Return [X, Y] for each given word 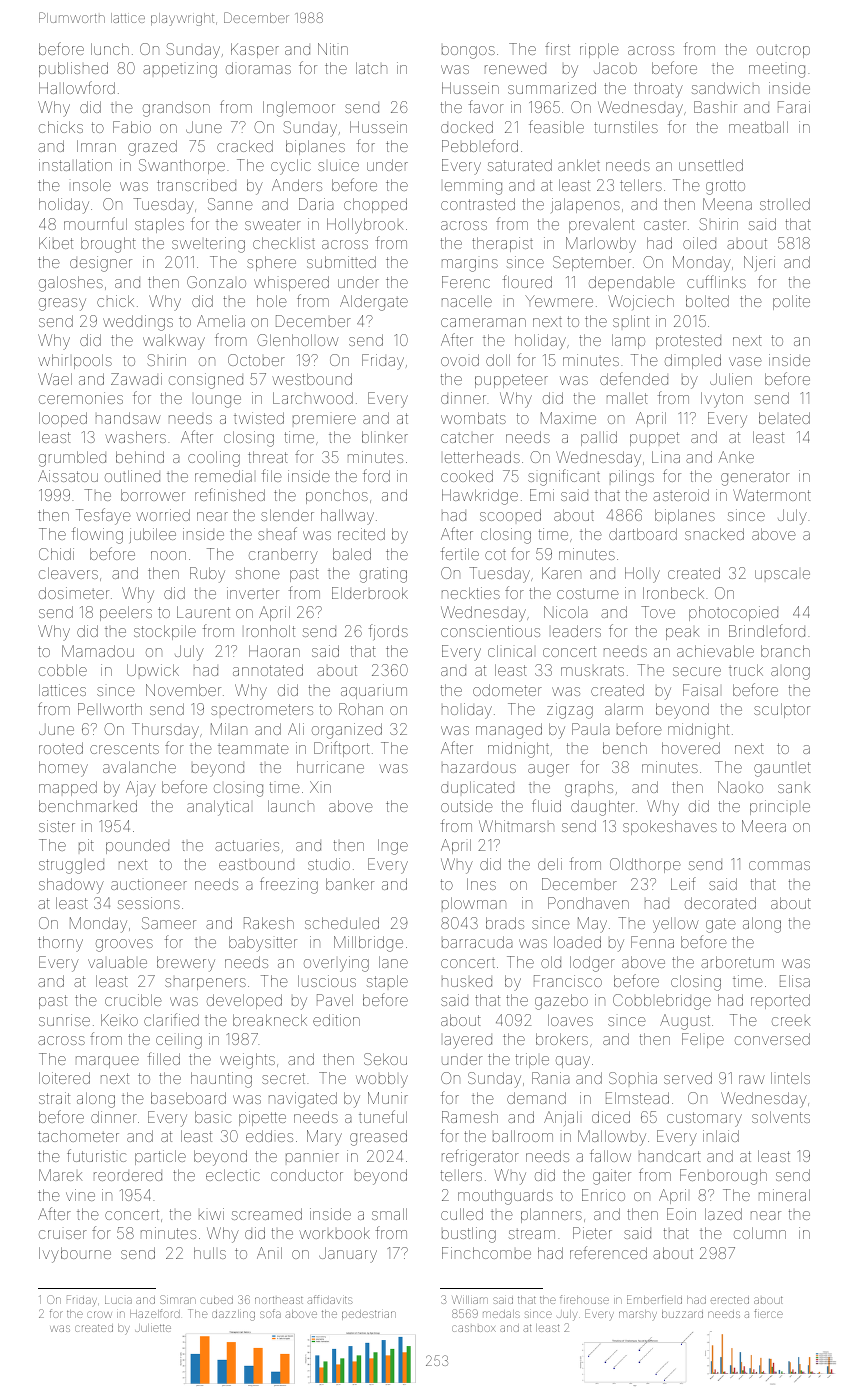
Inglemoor [299, 109]
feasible [556, 126]
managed [509, 731]
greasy [62, 304]
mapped [68, 788]
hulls [210, 1253]
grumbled [72, 459]
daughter [603, 808]
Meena [727, 204]
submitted [341, 262]
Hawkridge [480, 497]
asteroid [681, 495]
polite [791, 302]
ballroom [523, 1136]
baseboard [188, 1098]
